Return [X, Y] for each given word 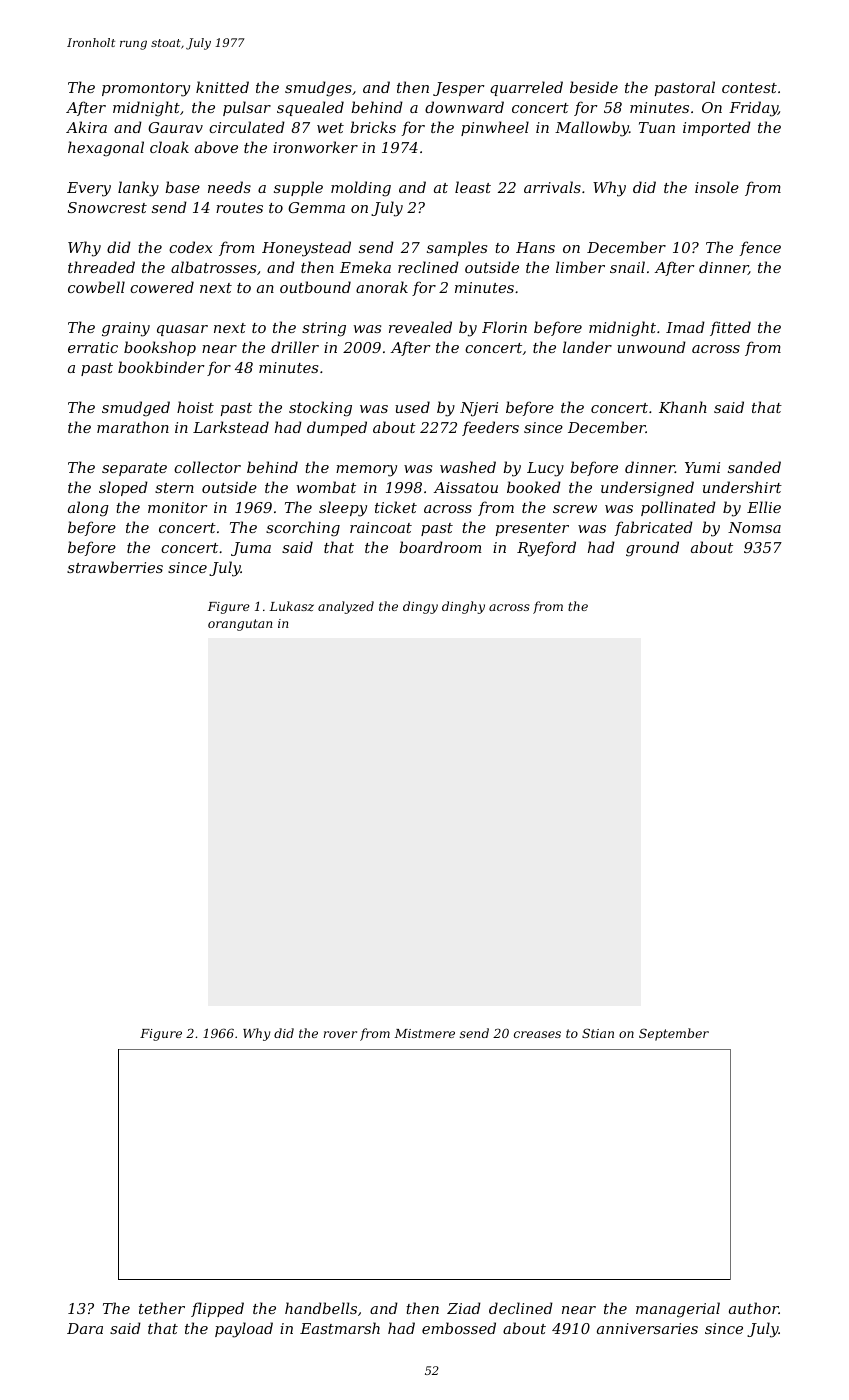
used [412, 407]
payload [244, 1330]
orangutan [240, 625]
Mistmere [424, 1033]
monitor [177, 507]
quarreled [526, 88]
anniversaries [647, 1328]
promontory [146, 90]
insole [717, 187]
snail [627, 267]
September [674, 1034]
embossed [459, 1328]
